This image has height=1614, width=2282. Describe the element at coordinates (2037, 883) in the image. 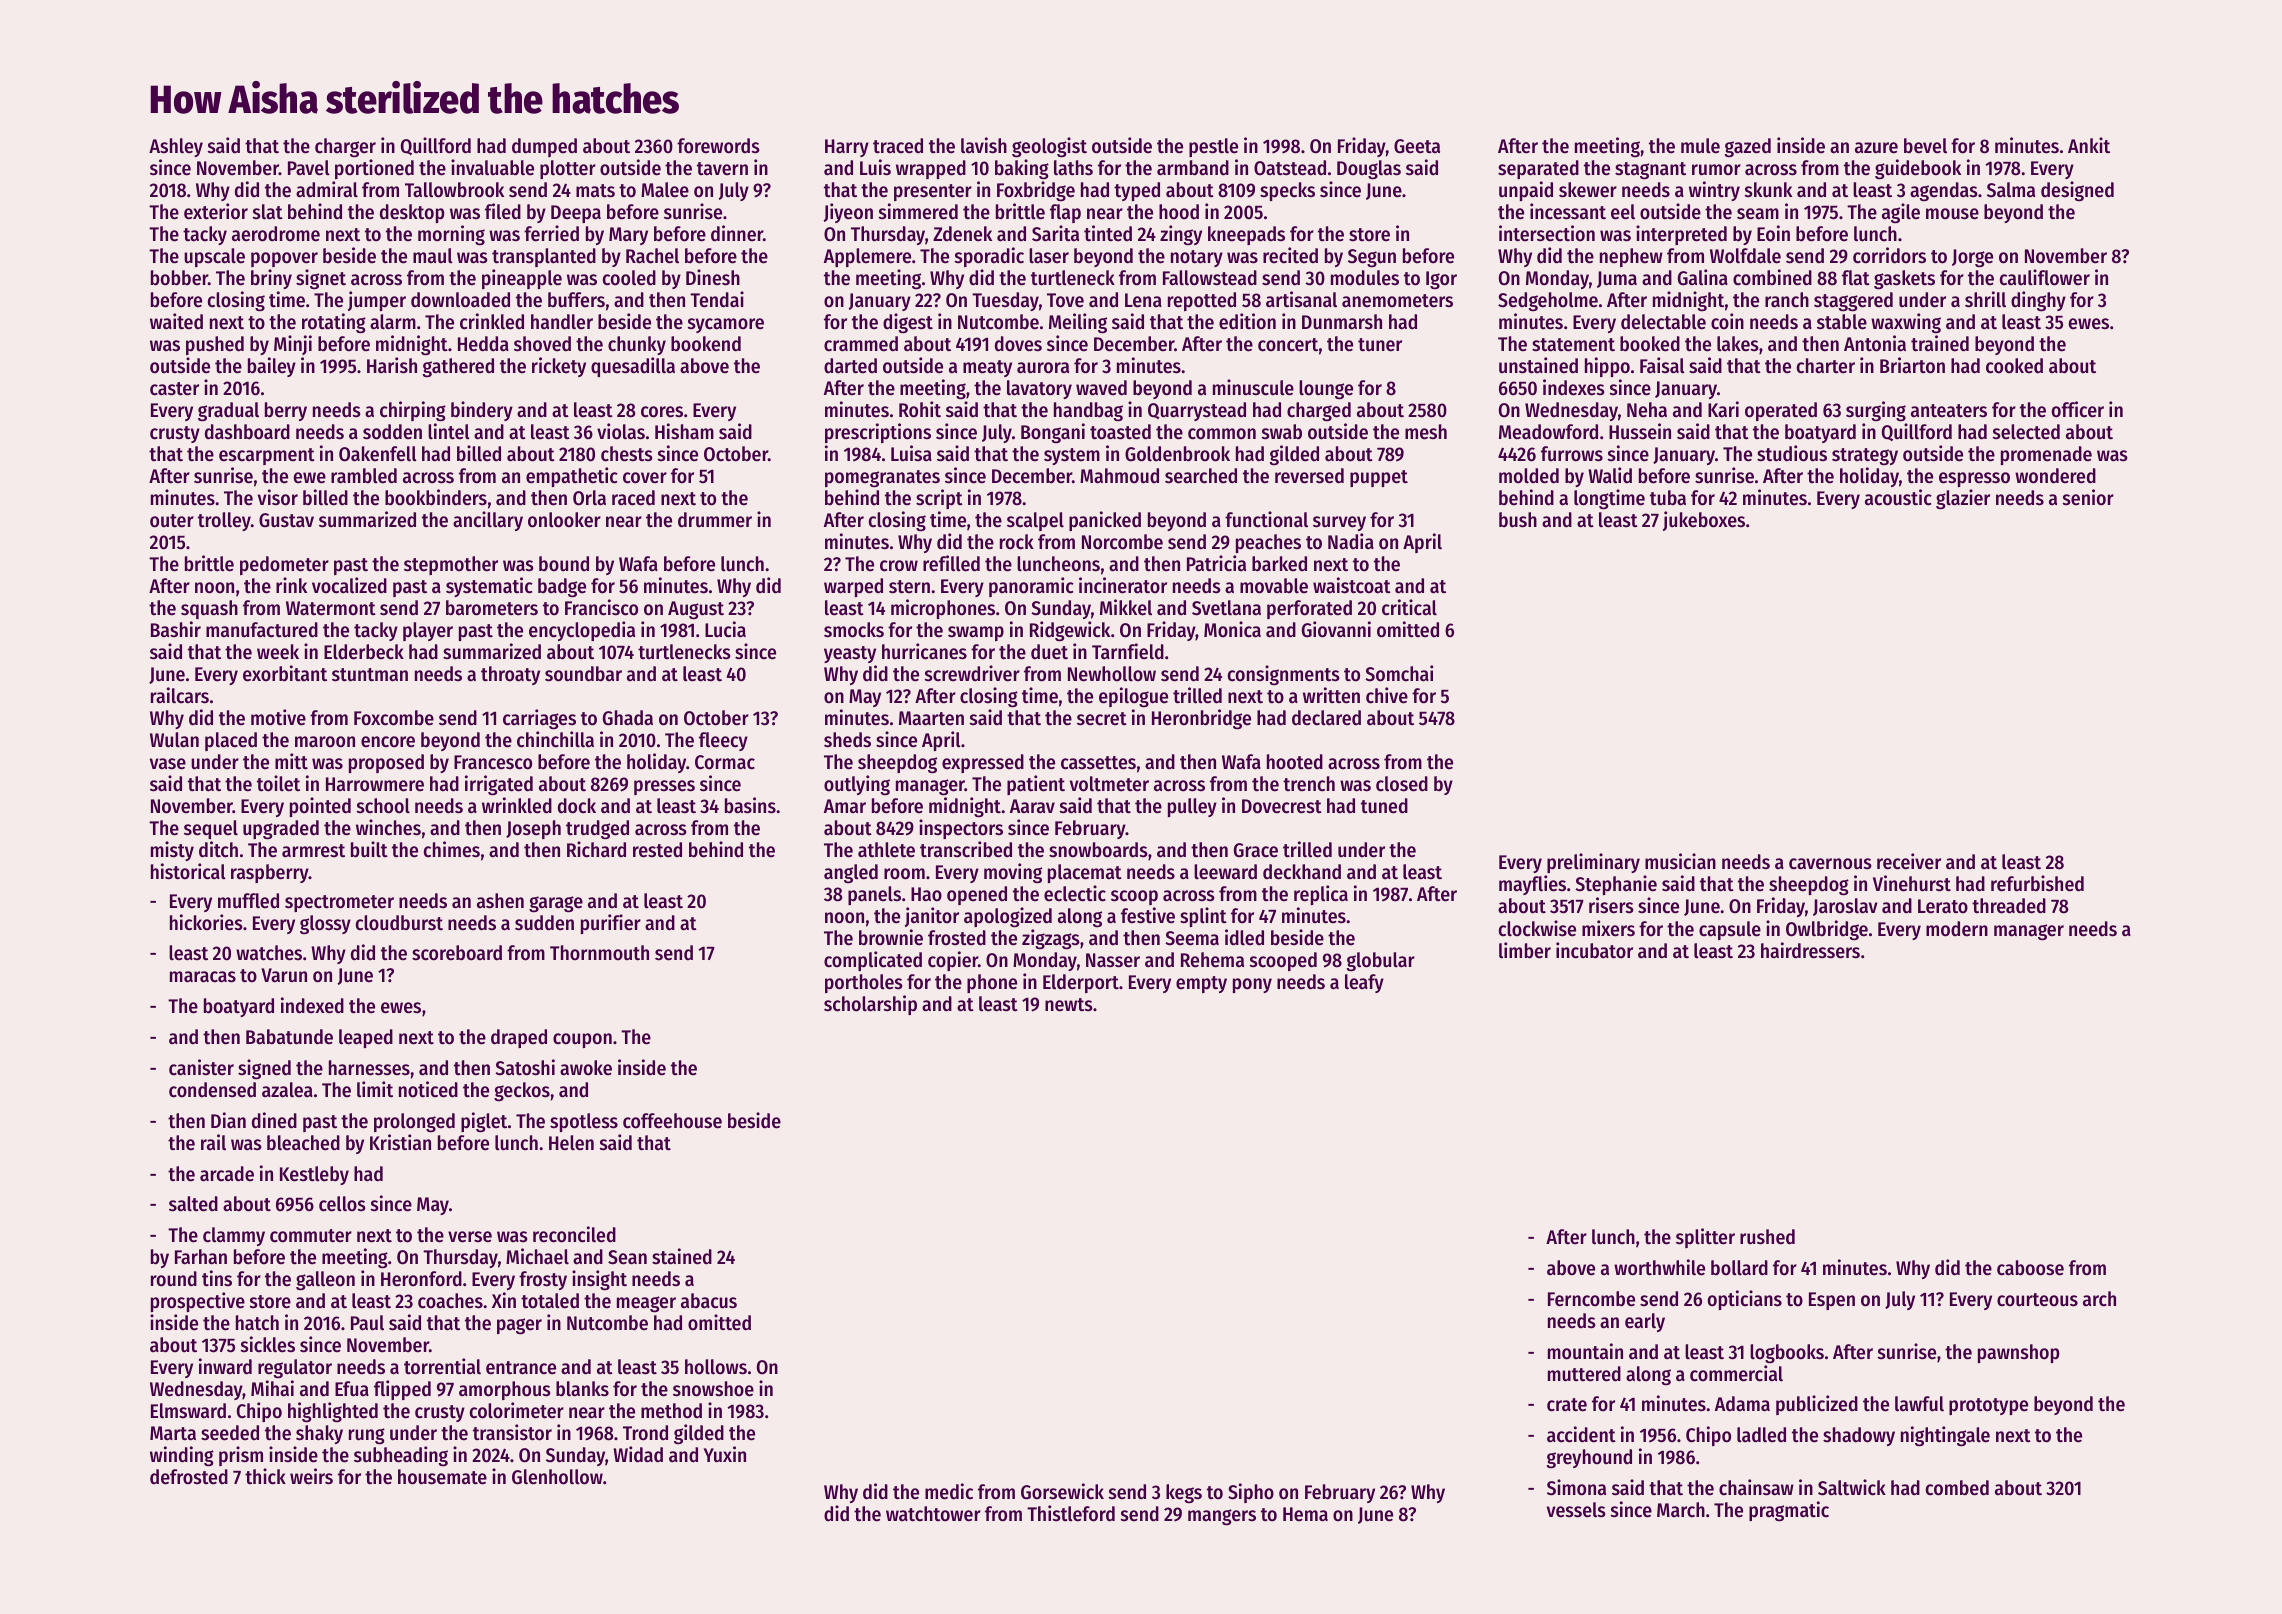

I see `refurbished` at that location.
